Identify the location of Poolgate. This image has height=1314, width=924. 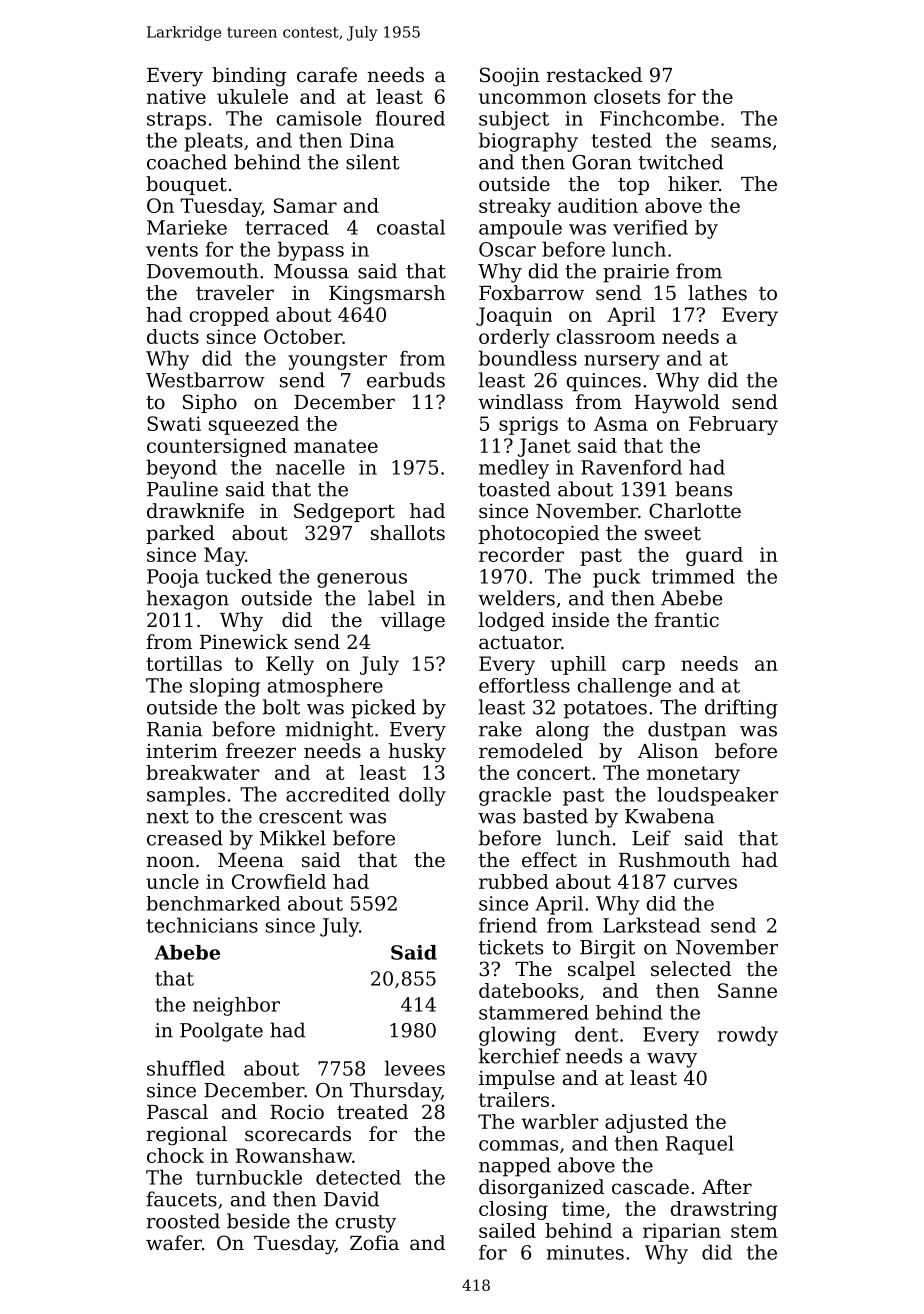
(221, 1032).
